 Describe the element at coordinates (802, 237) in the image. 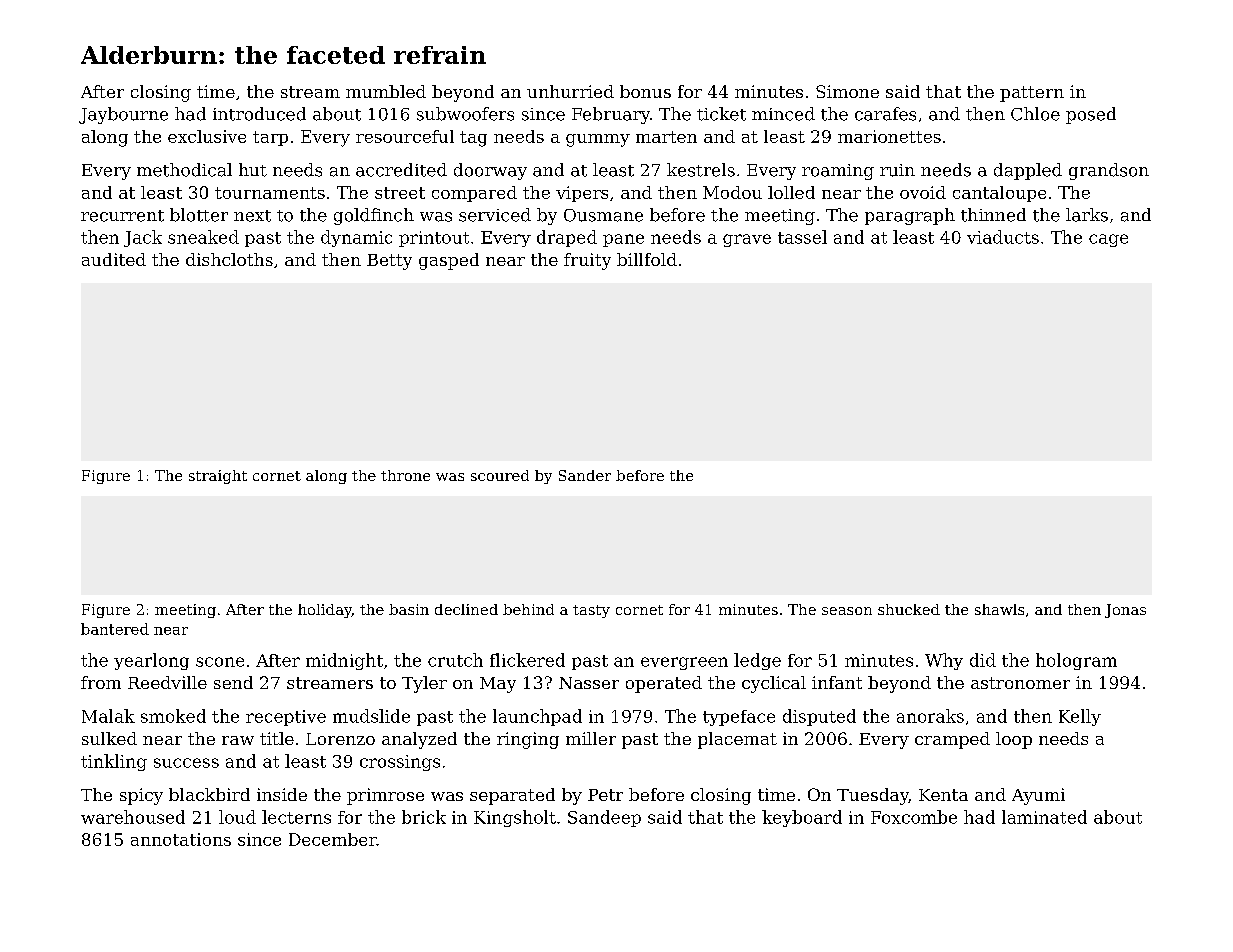

I see `tassel` at that location.
